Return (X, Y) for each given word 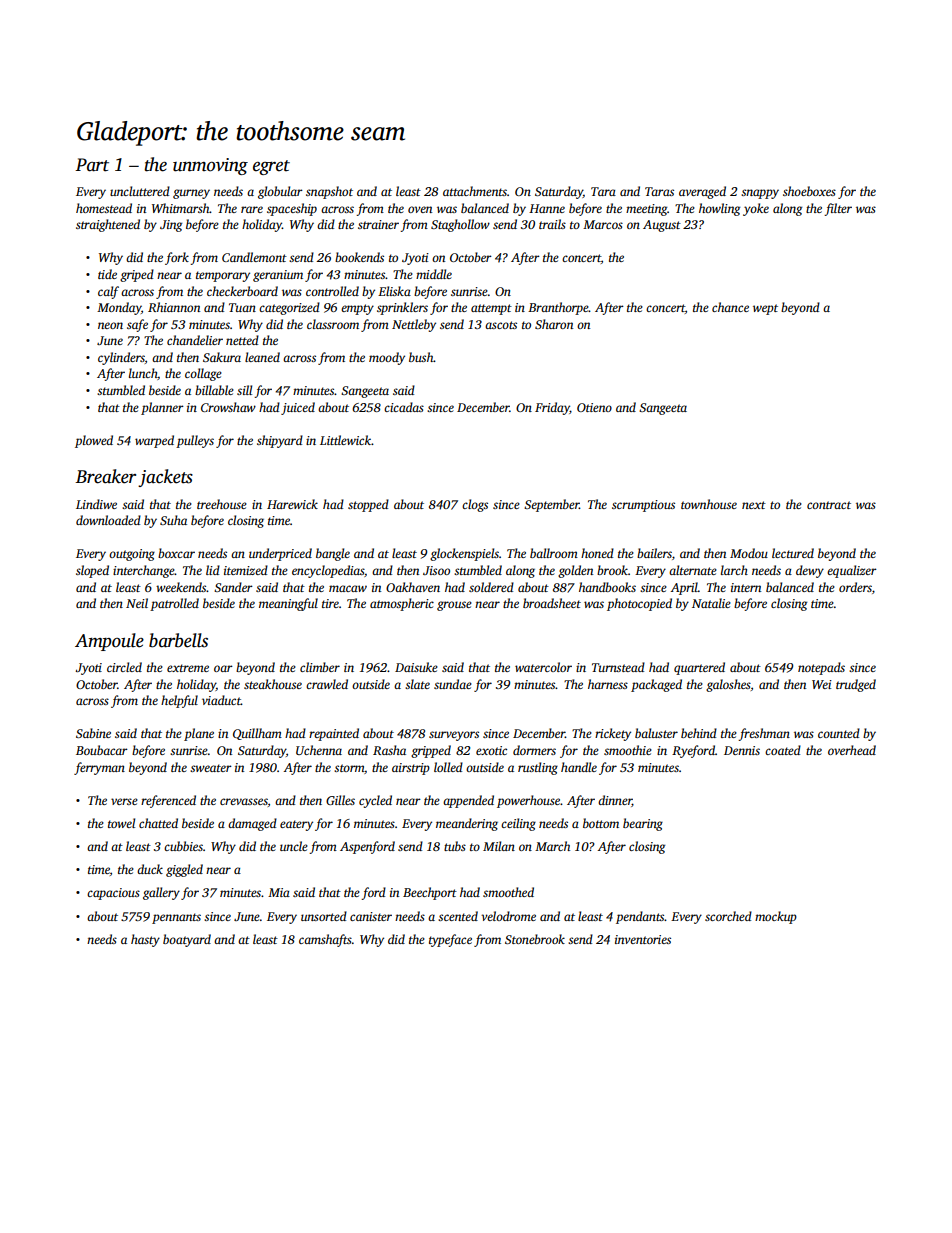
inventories (643, 939)
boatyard (187, 940)
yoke (756, 209)
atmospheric (402, 604)
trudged (856, 685)
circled (124, 667)
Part (92, 165)
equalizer (852, 571)
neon (110, 325)
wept (765, 309)
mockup (776, 917)
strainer (378, 224)
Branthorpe (558, 308)
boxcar (176, 553)
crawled (327, 684)
